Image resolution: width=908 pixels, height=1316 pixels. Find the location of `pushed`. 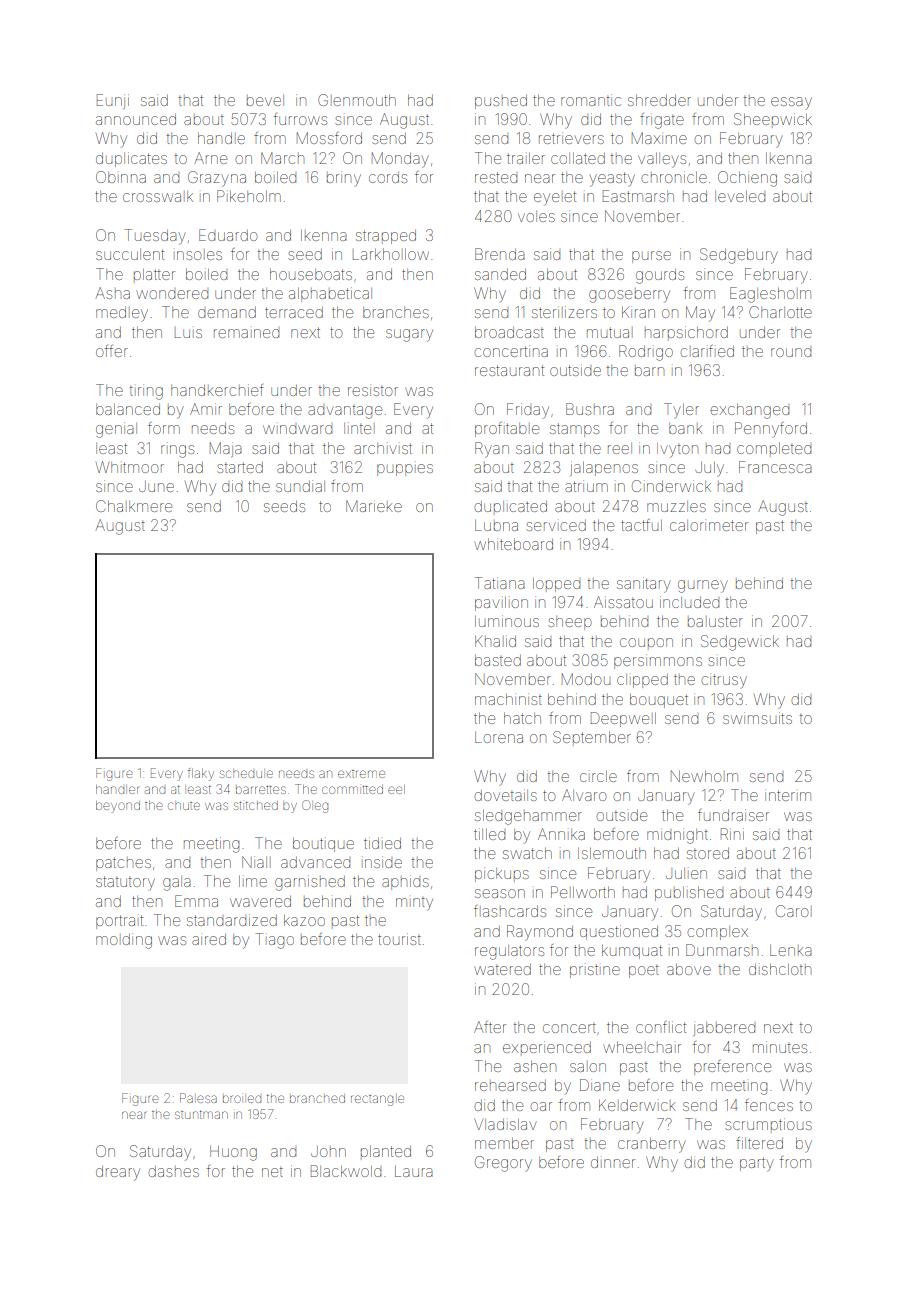

pushed is located at coordinates (501, 102).
